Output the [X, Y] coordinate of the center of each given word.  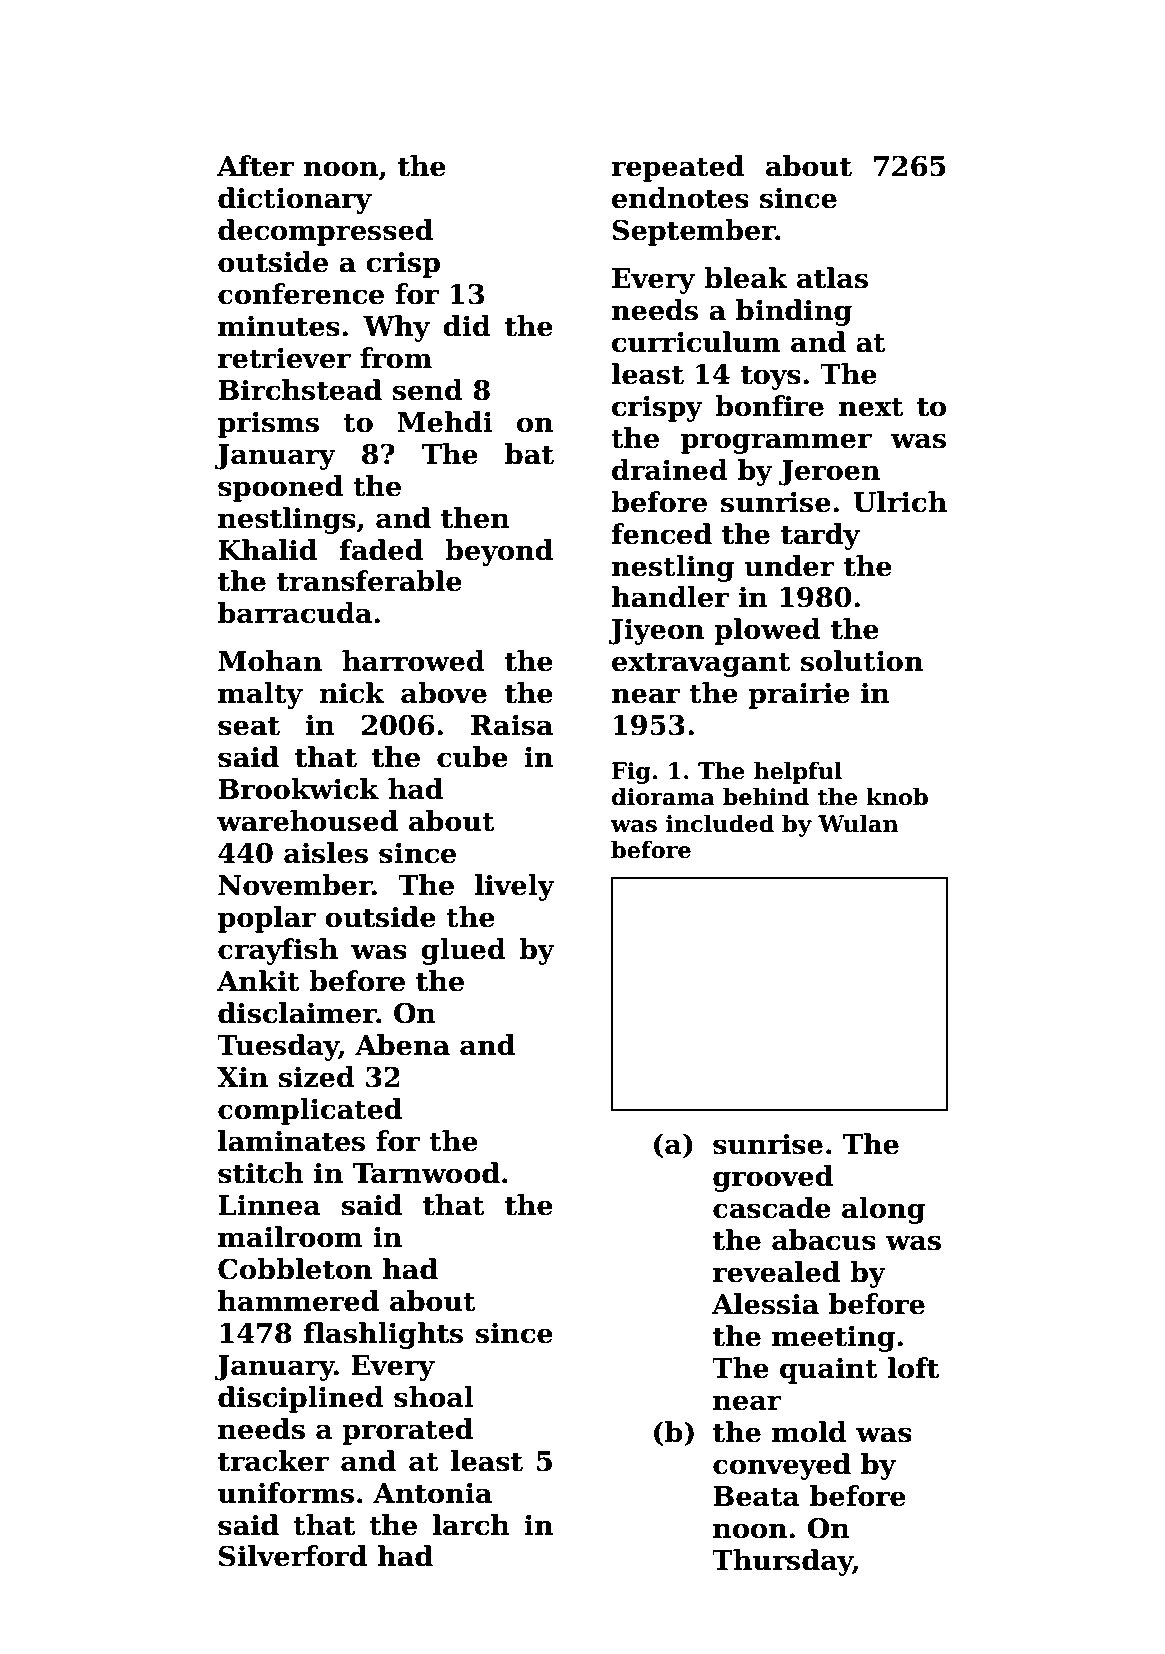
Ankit [258, 981]
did [467, 326]
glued [463, 951]
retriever [284, 358]
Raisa [512, 725]
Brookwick [298, 789]
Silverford [293, 1556]
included [720, 824]
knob [897, 797]
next [871, 407]
